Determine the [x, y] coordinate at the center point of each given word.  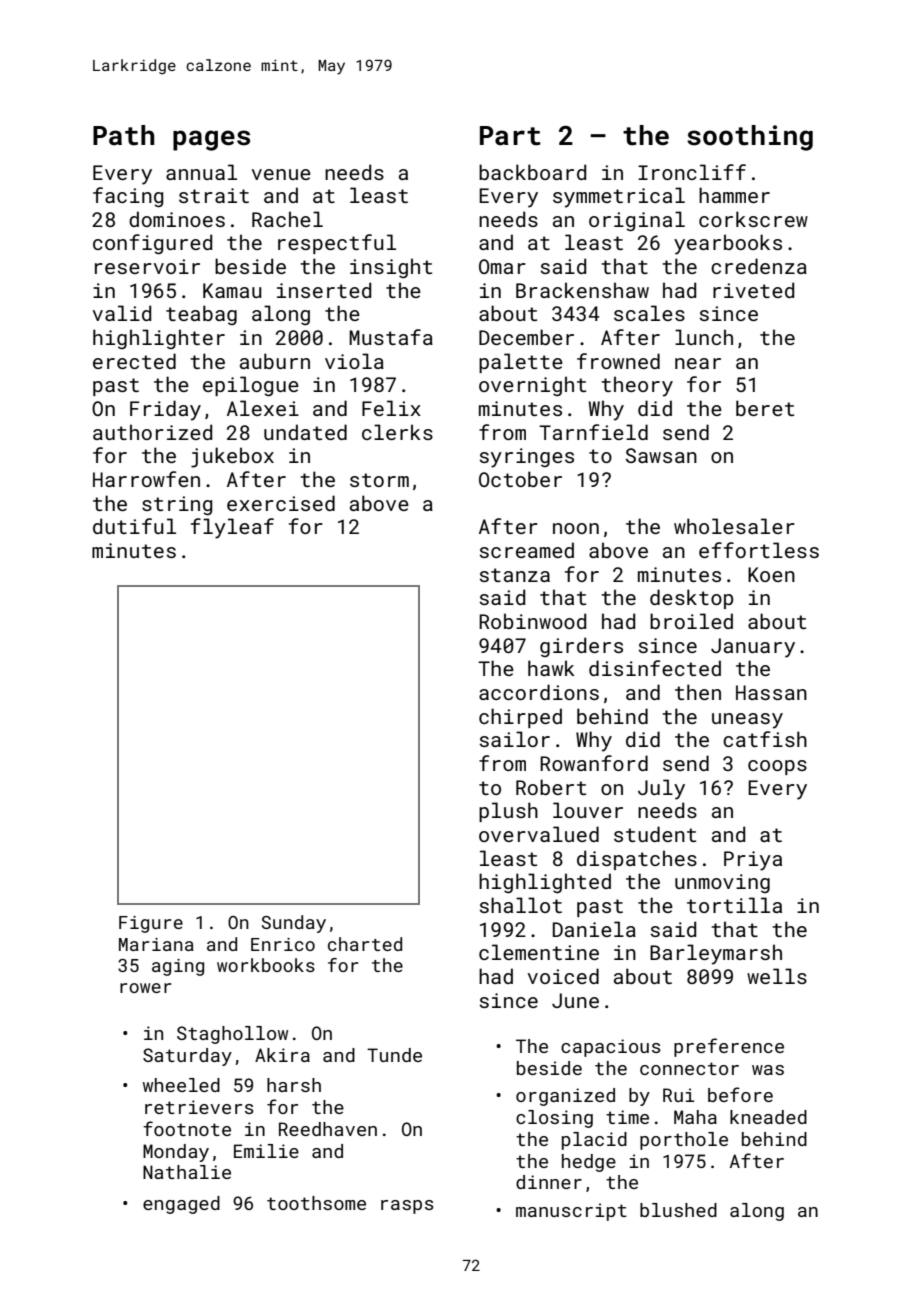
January [753, 648]
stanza [515, 575]
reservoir [147, 266]
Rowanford [594, 763]
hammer [734, 195]
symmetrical [619, 197]
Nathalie [187, 1172]
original [637, 221]
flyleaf [232, 528]
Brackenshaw [582, 290]
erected [134, 361]
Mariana [156, 944]
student [655, 834]
